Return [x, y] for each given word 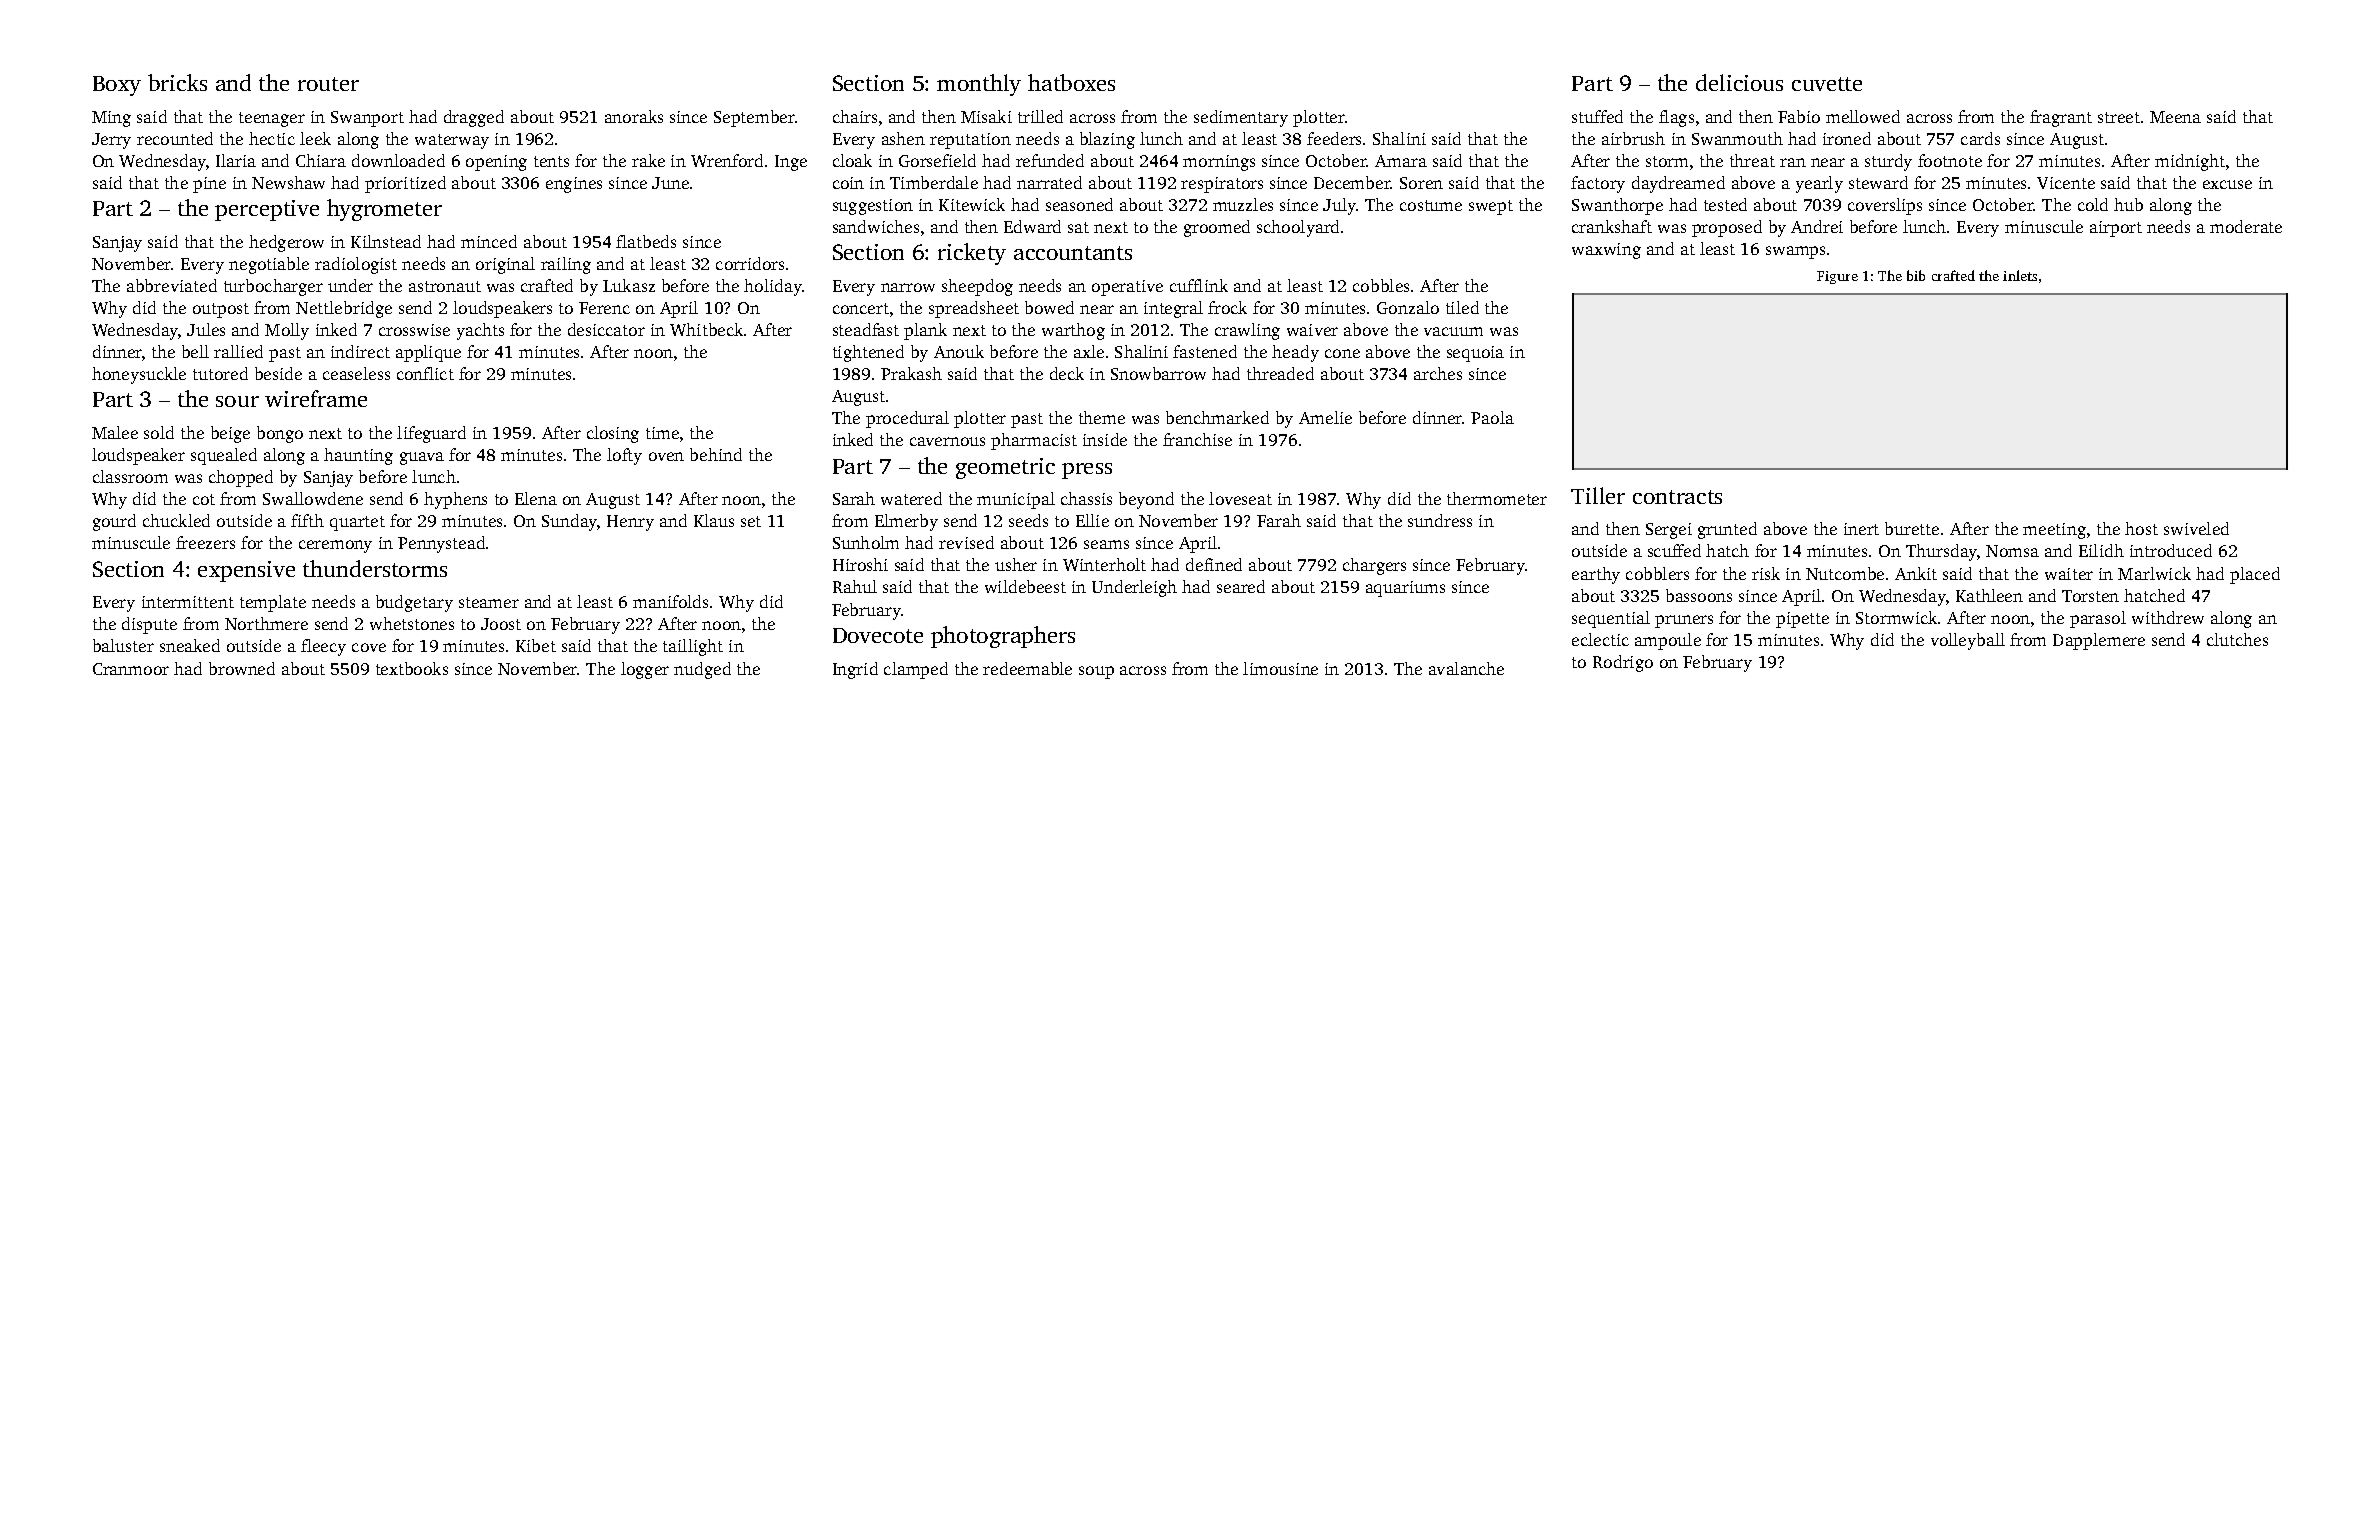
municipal [1016, 500]
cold [2093, 204]
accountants [1073, 253]
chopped [241, 478]
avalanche [1466, 668]
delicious [1739, 82]
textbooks [412, 668]
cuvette [1827, 84]
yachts [480, 331]
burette [1912, 528]
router [328, 84]
